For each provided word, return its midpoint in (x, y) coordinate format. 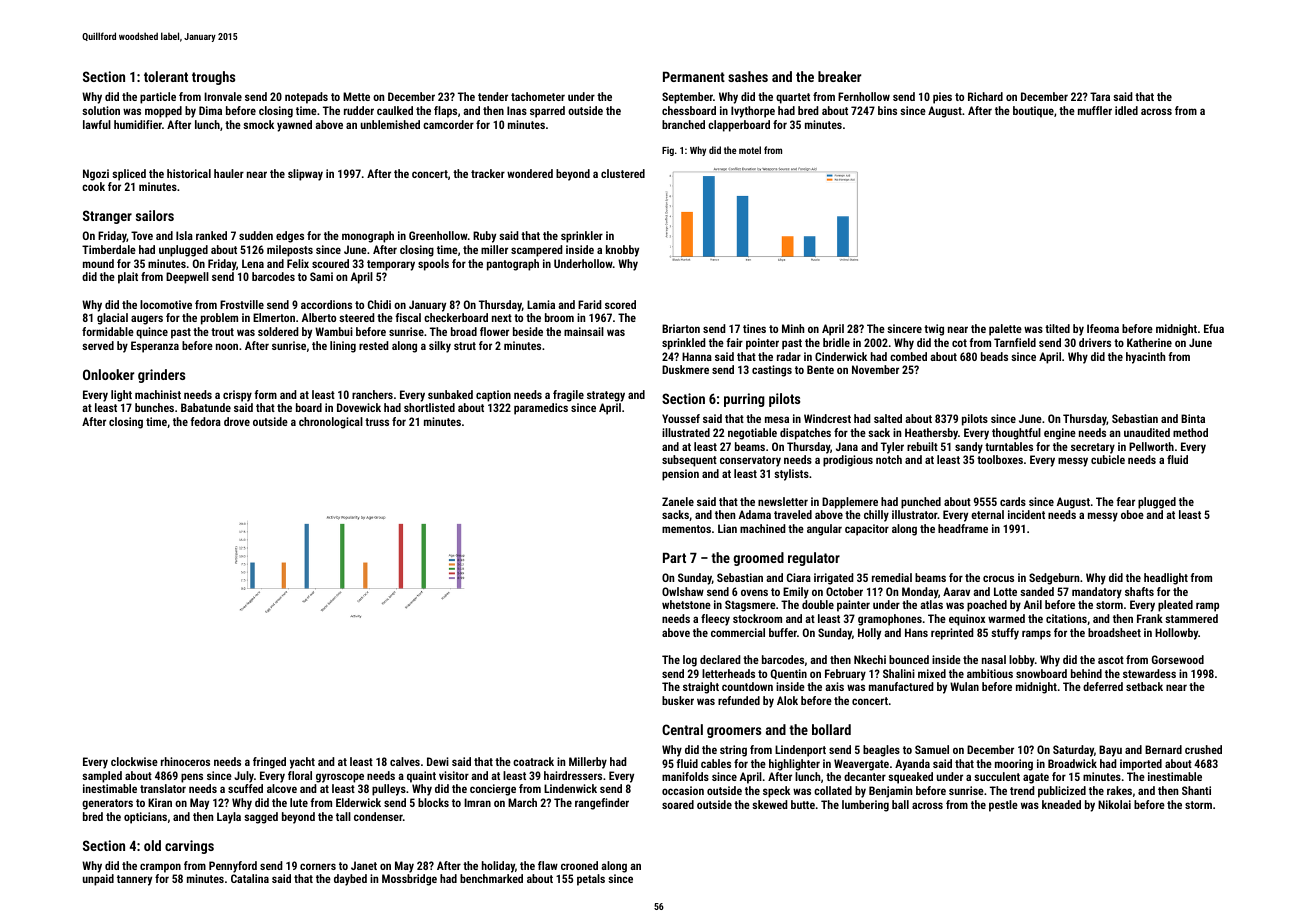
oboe (1132, 514)
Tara (1100, 96)
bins (887, 110)
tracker (488, 173)
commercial (738, 632)
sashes (748, 76)
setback (1144, 686)
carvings (189, 847)
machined (763, 528)
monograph (368, 237)
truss (377, 422)
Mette (356, 96)
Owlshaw (683, 591)
